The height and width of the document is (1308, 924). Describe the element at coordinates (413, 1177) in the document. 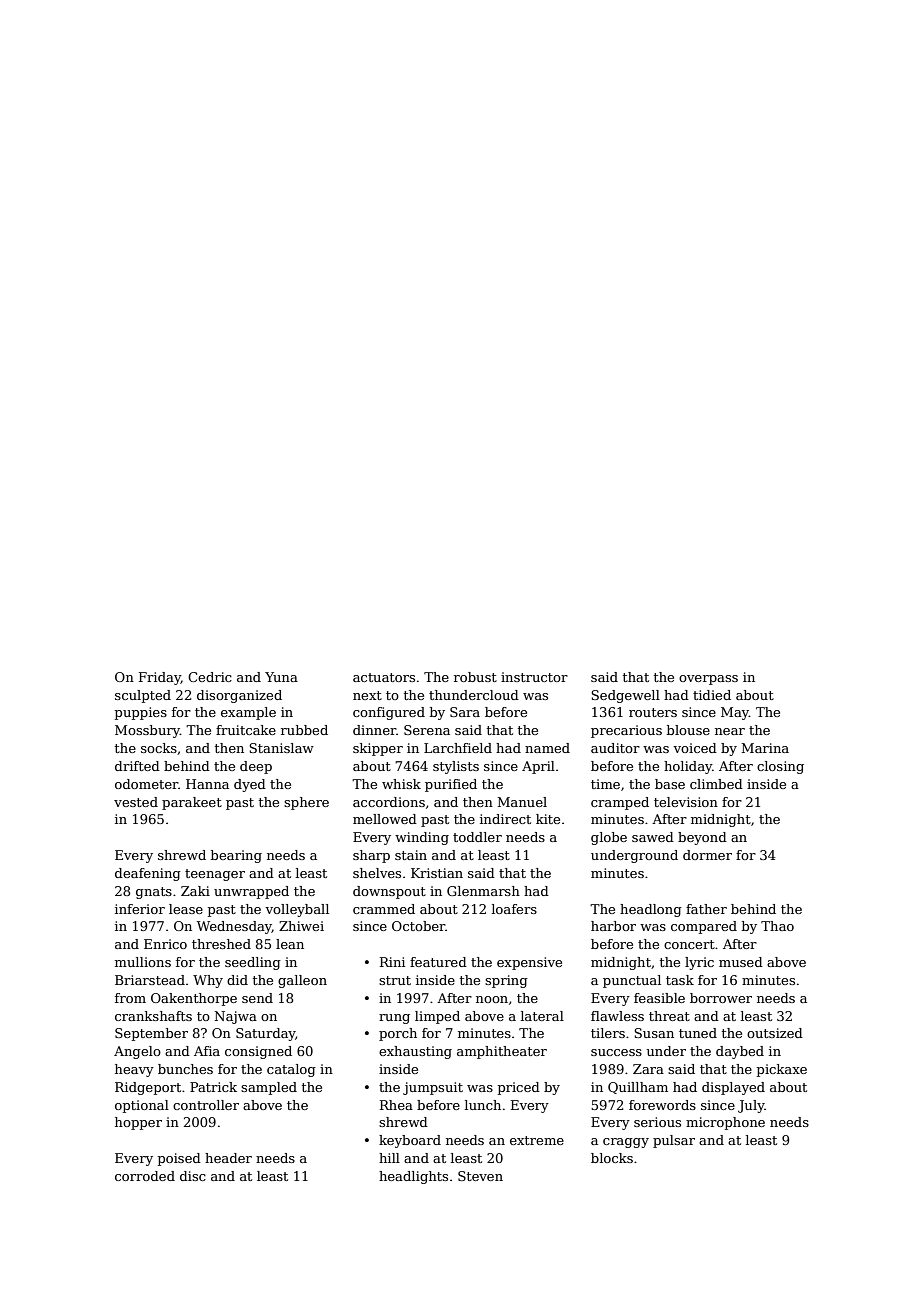

I see `headlights` at that location.
